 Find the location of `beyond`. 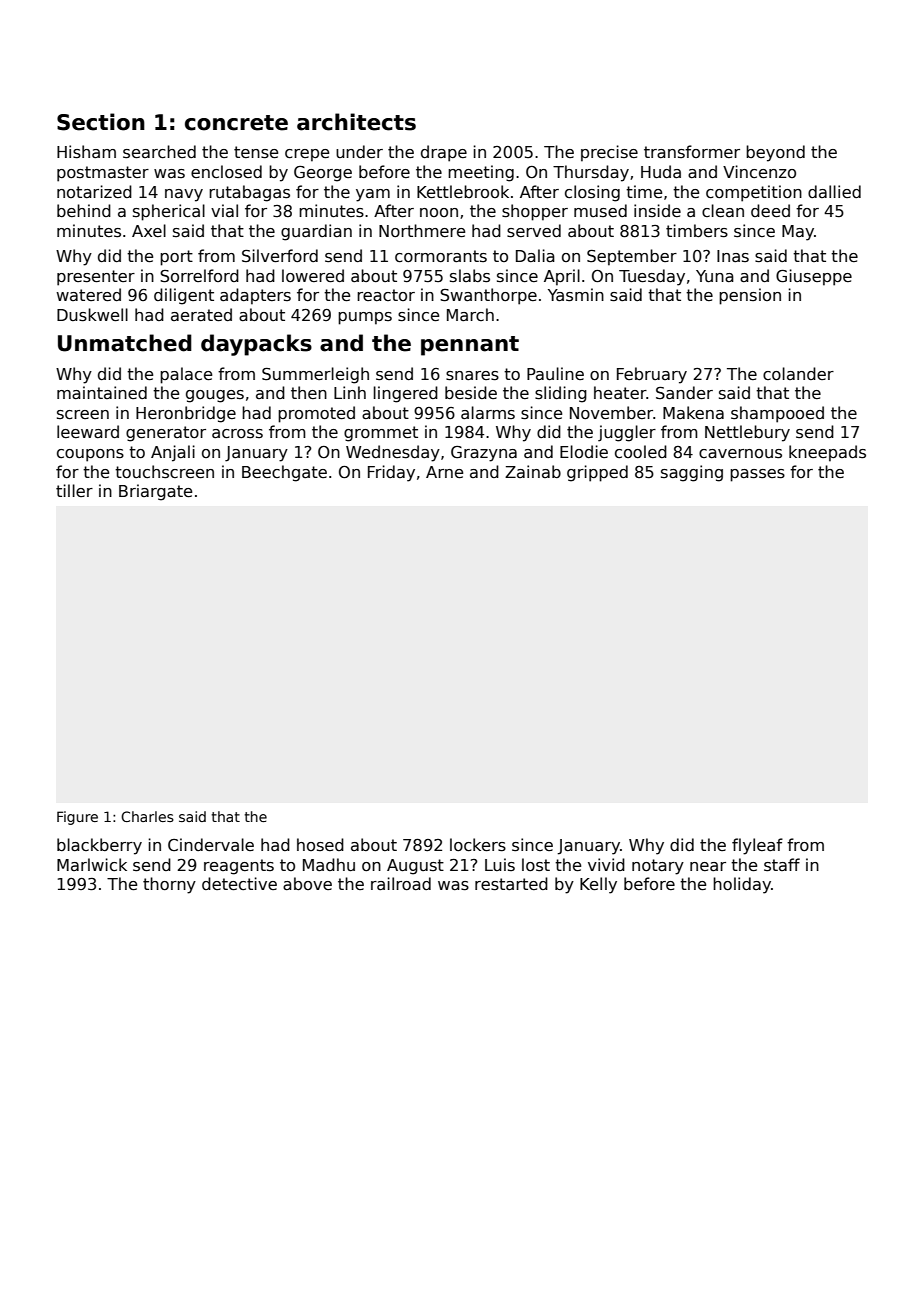

beyond is located at coordinates (775, 153).
